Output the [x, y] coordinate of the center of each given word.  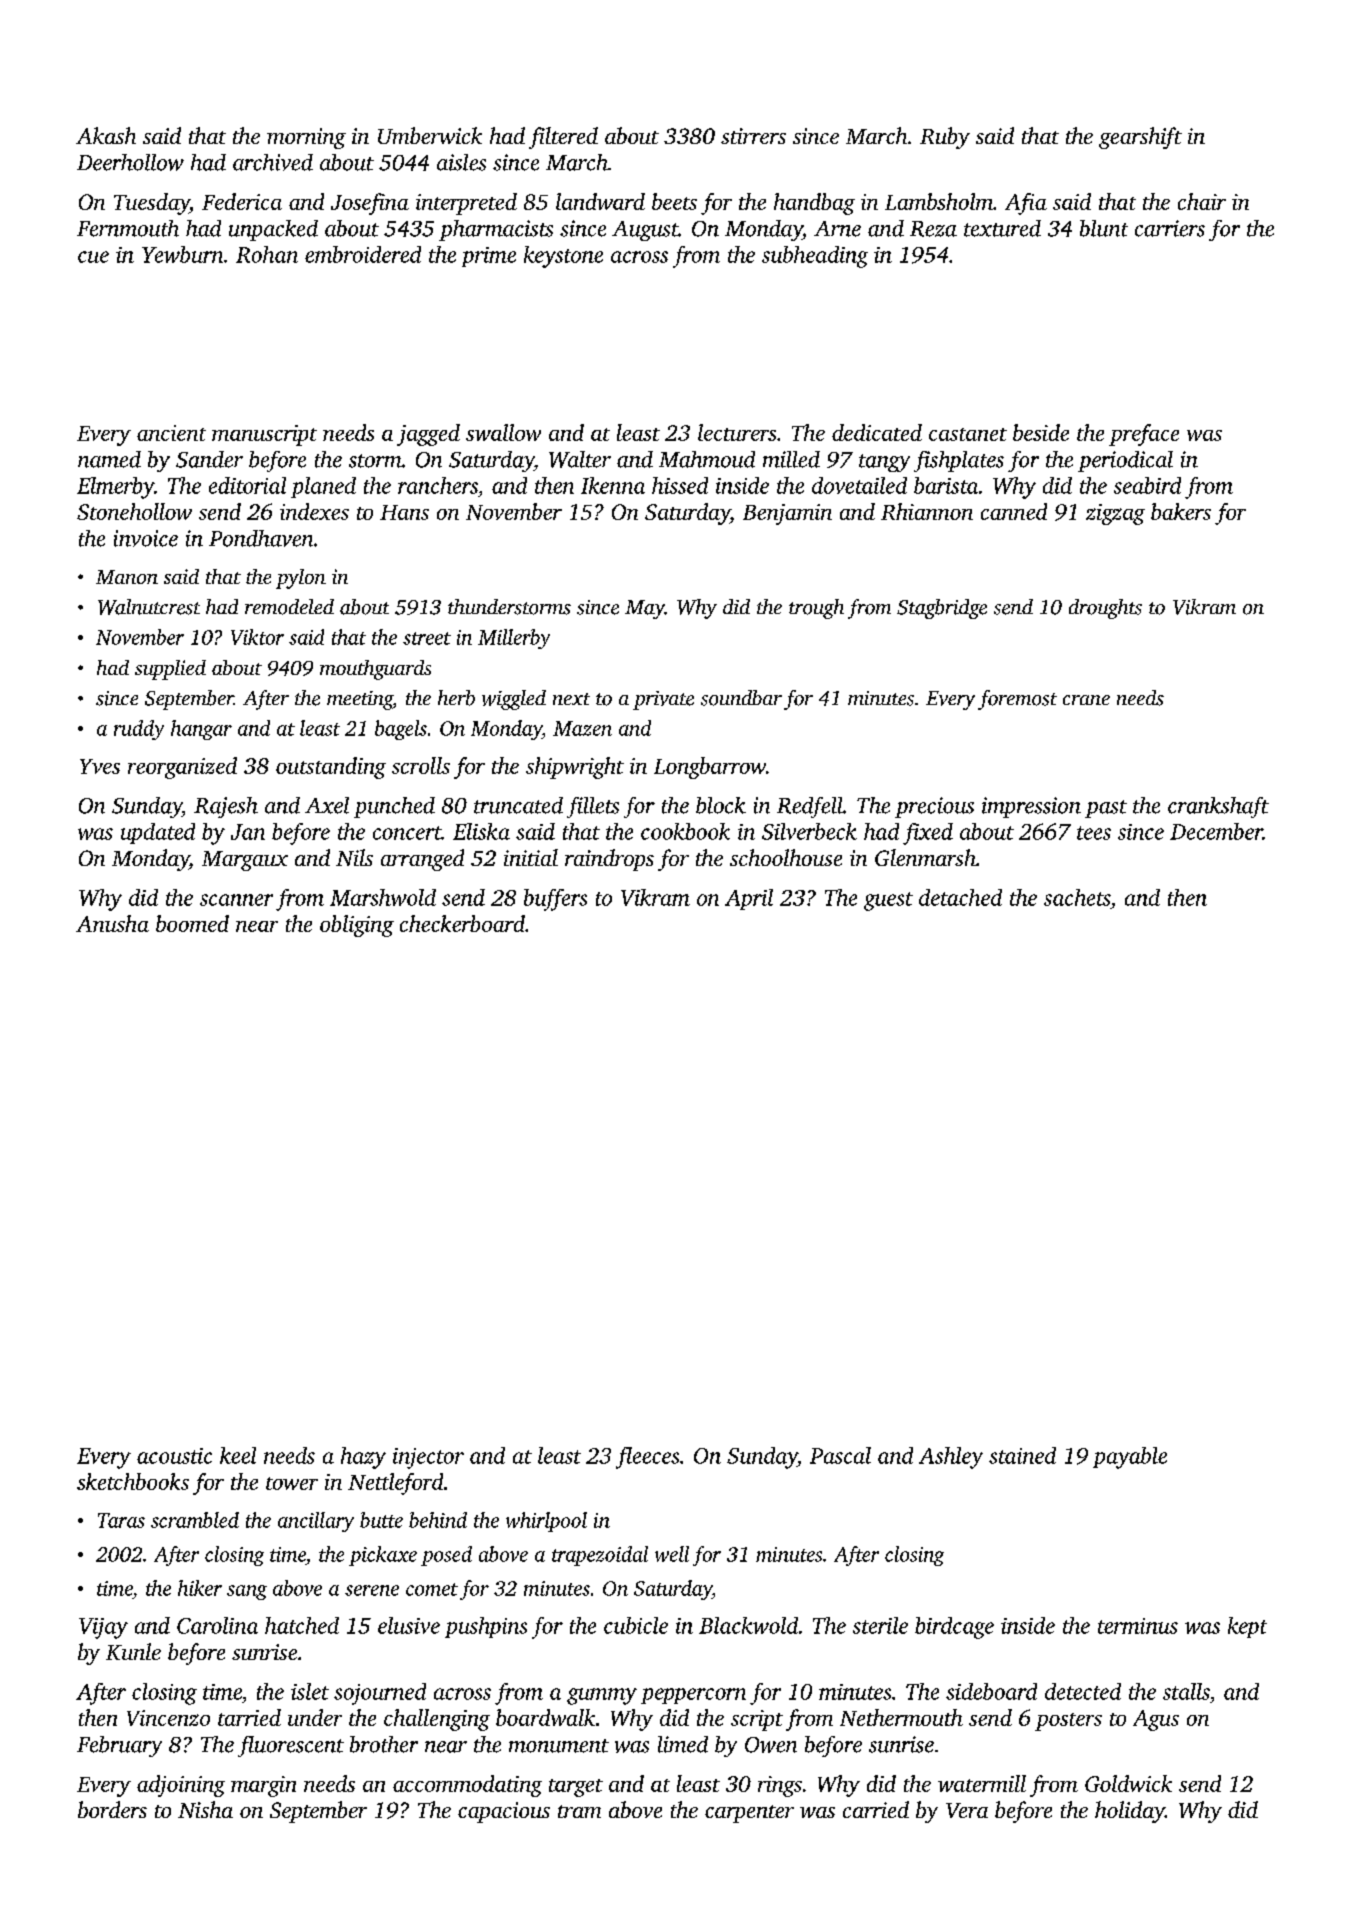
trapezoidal [600, 1556]
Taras [121, 1520]
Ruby [945, 138]
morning [306, 138]
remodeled [289, 607]
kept [1247, 1627]
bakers [1181, 511]
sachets [1077, 897]
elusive [409, 1625]
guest [888, 901]
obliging [357, 926]
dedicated [877, 432]
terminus [1138, 1626]
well [672, 1554]
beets [674, 201]
